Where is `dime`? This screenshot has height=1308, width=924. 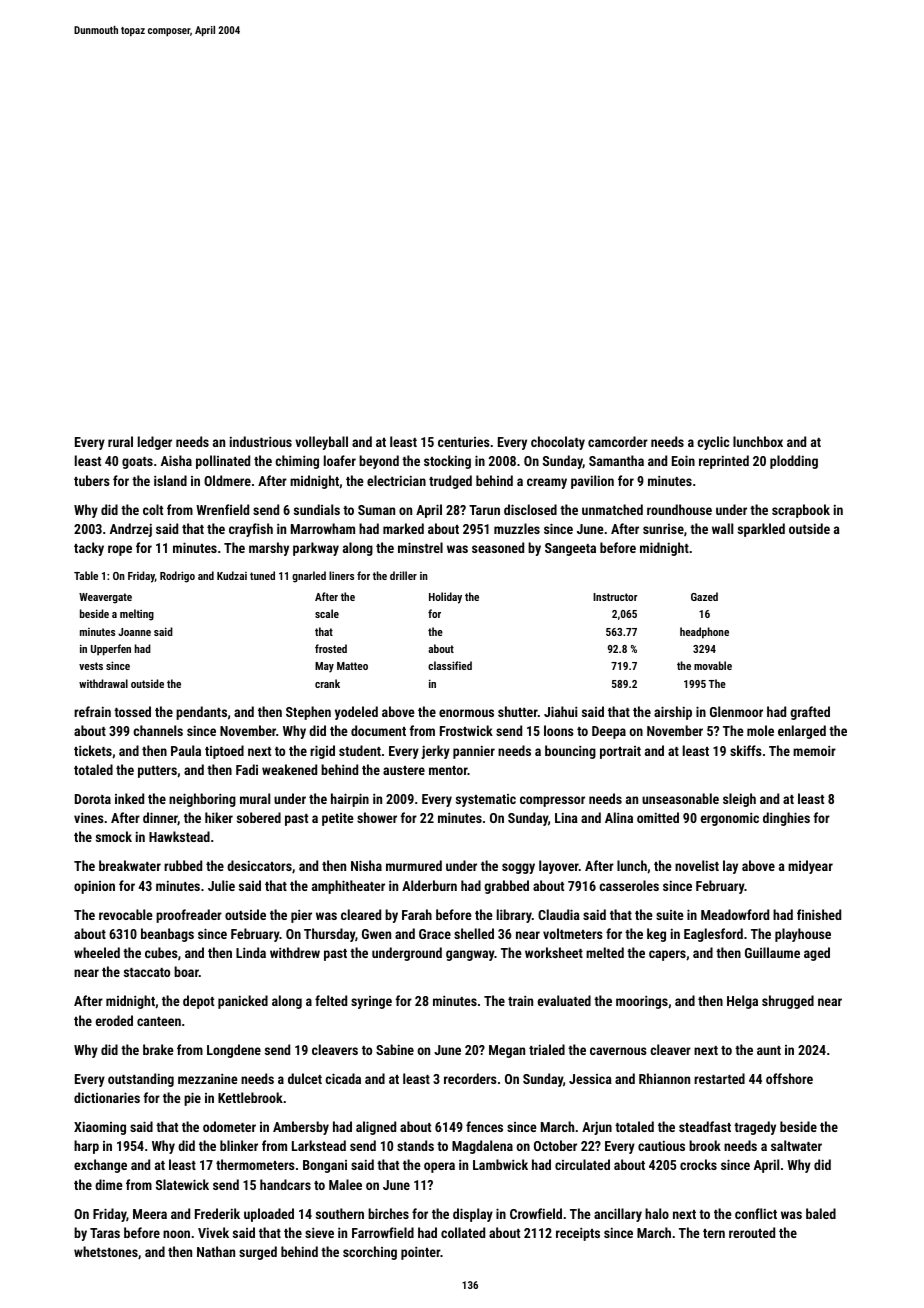
dime is located at coordinates (109, 1184).
